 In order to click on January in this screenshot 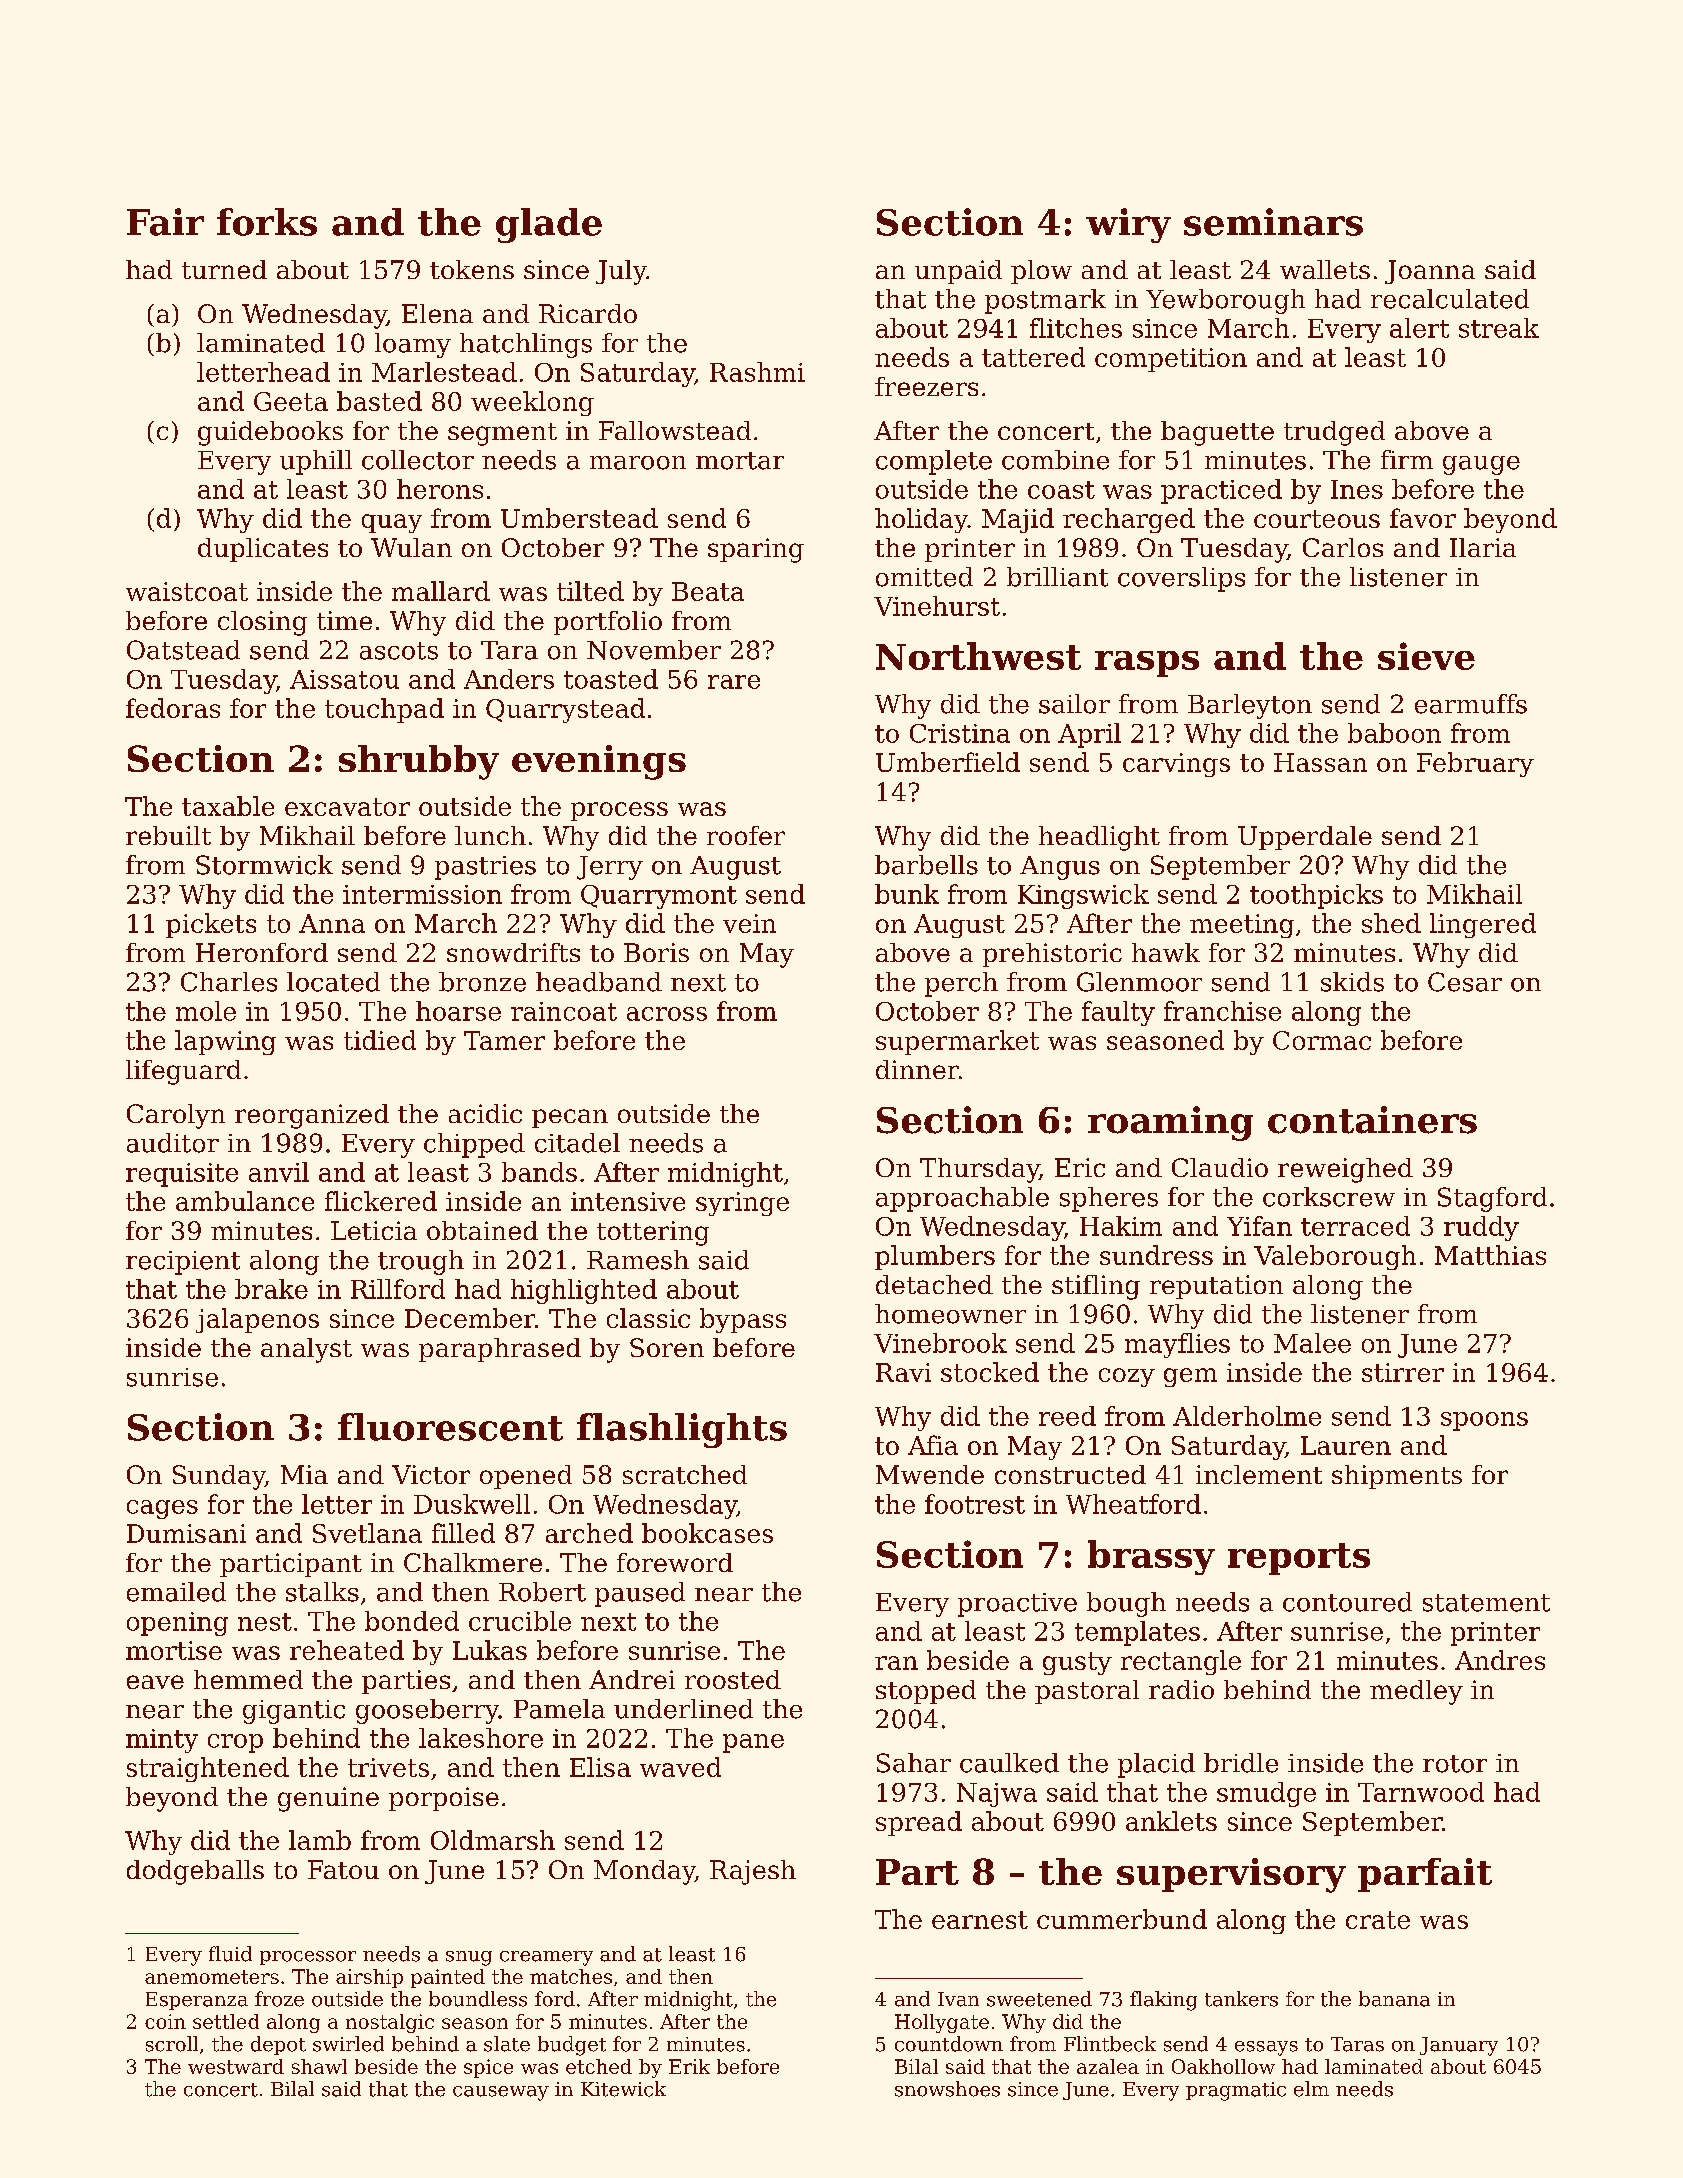, I will do `click(1459, 2046)`.
